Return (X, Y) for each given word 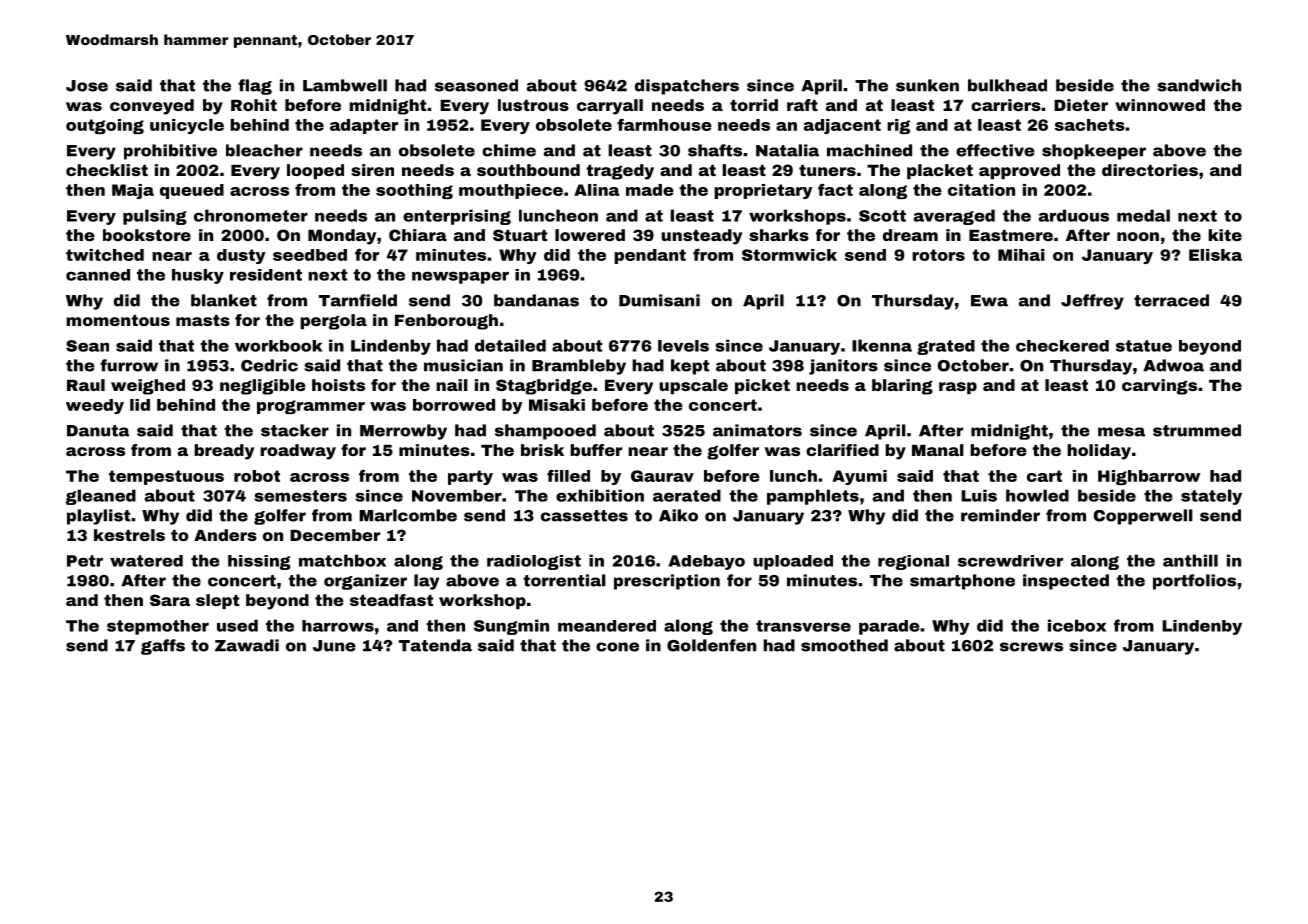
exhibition (600, 495)
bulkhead (1007, 85)
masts (203, 320)
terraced (1171, 300)
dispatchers (687, 87)
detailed (510, 345)
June (334, 646)
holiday (1099, 452)
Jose (87, 86)
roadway (298, 452)
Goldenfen (711, 645)
